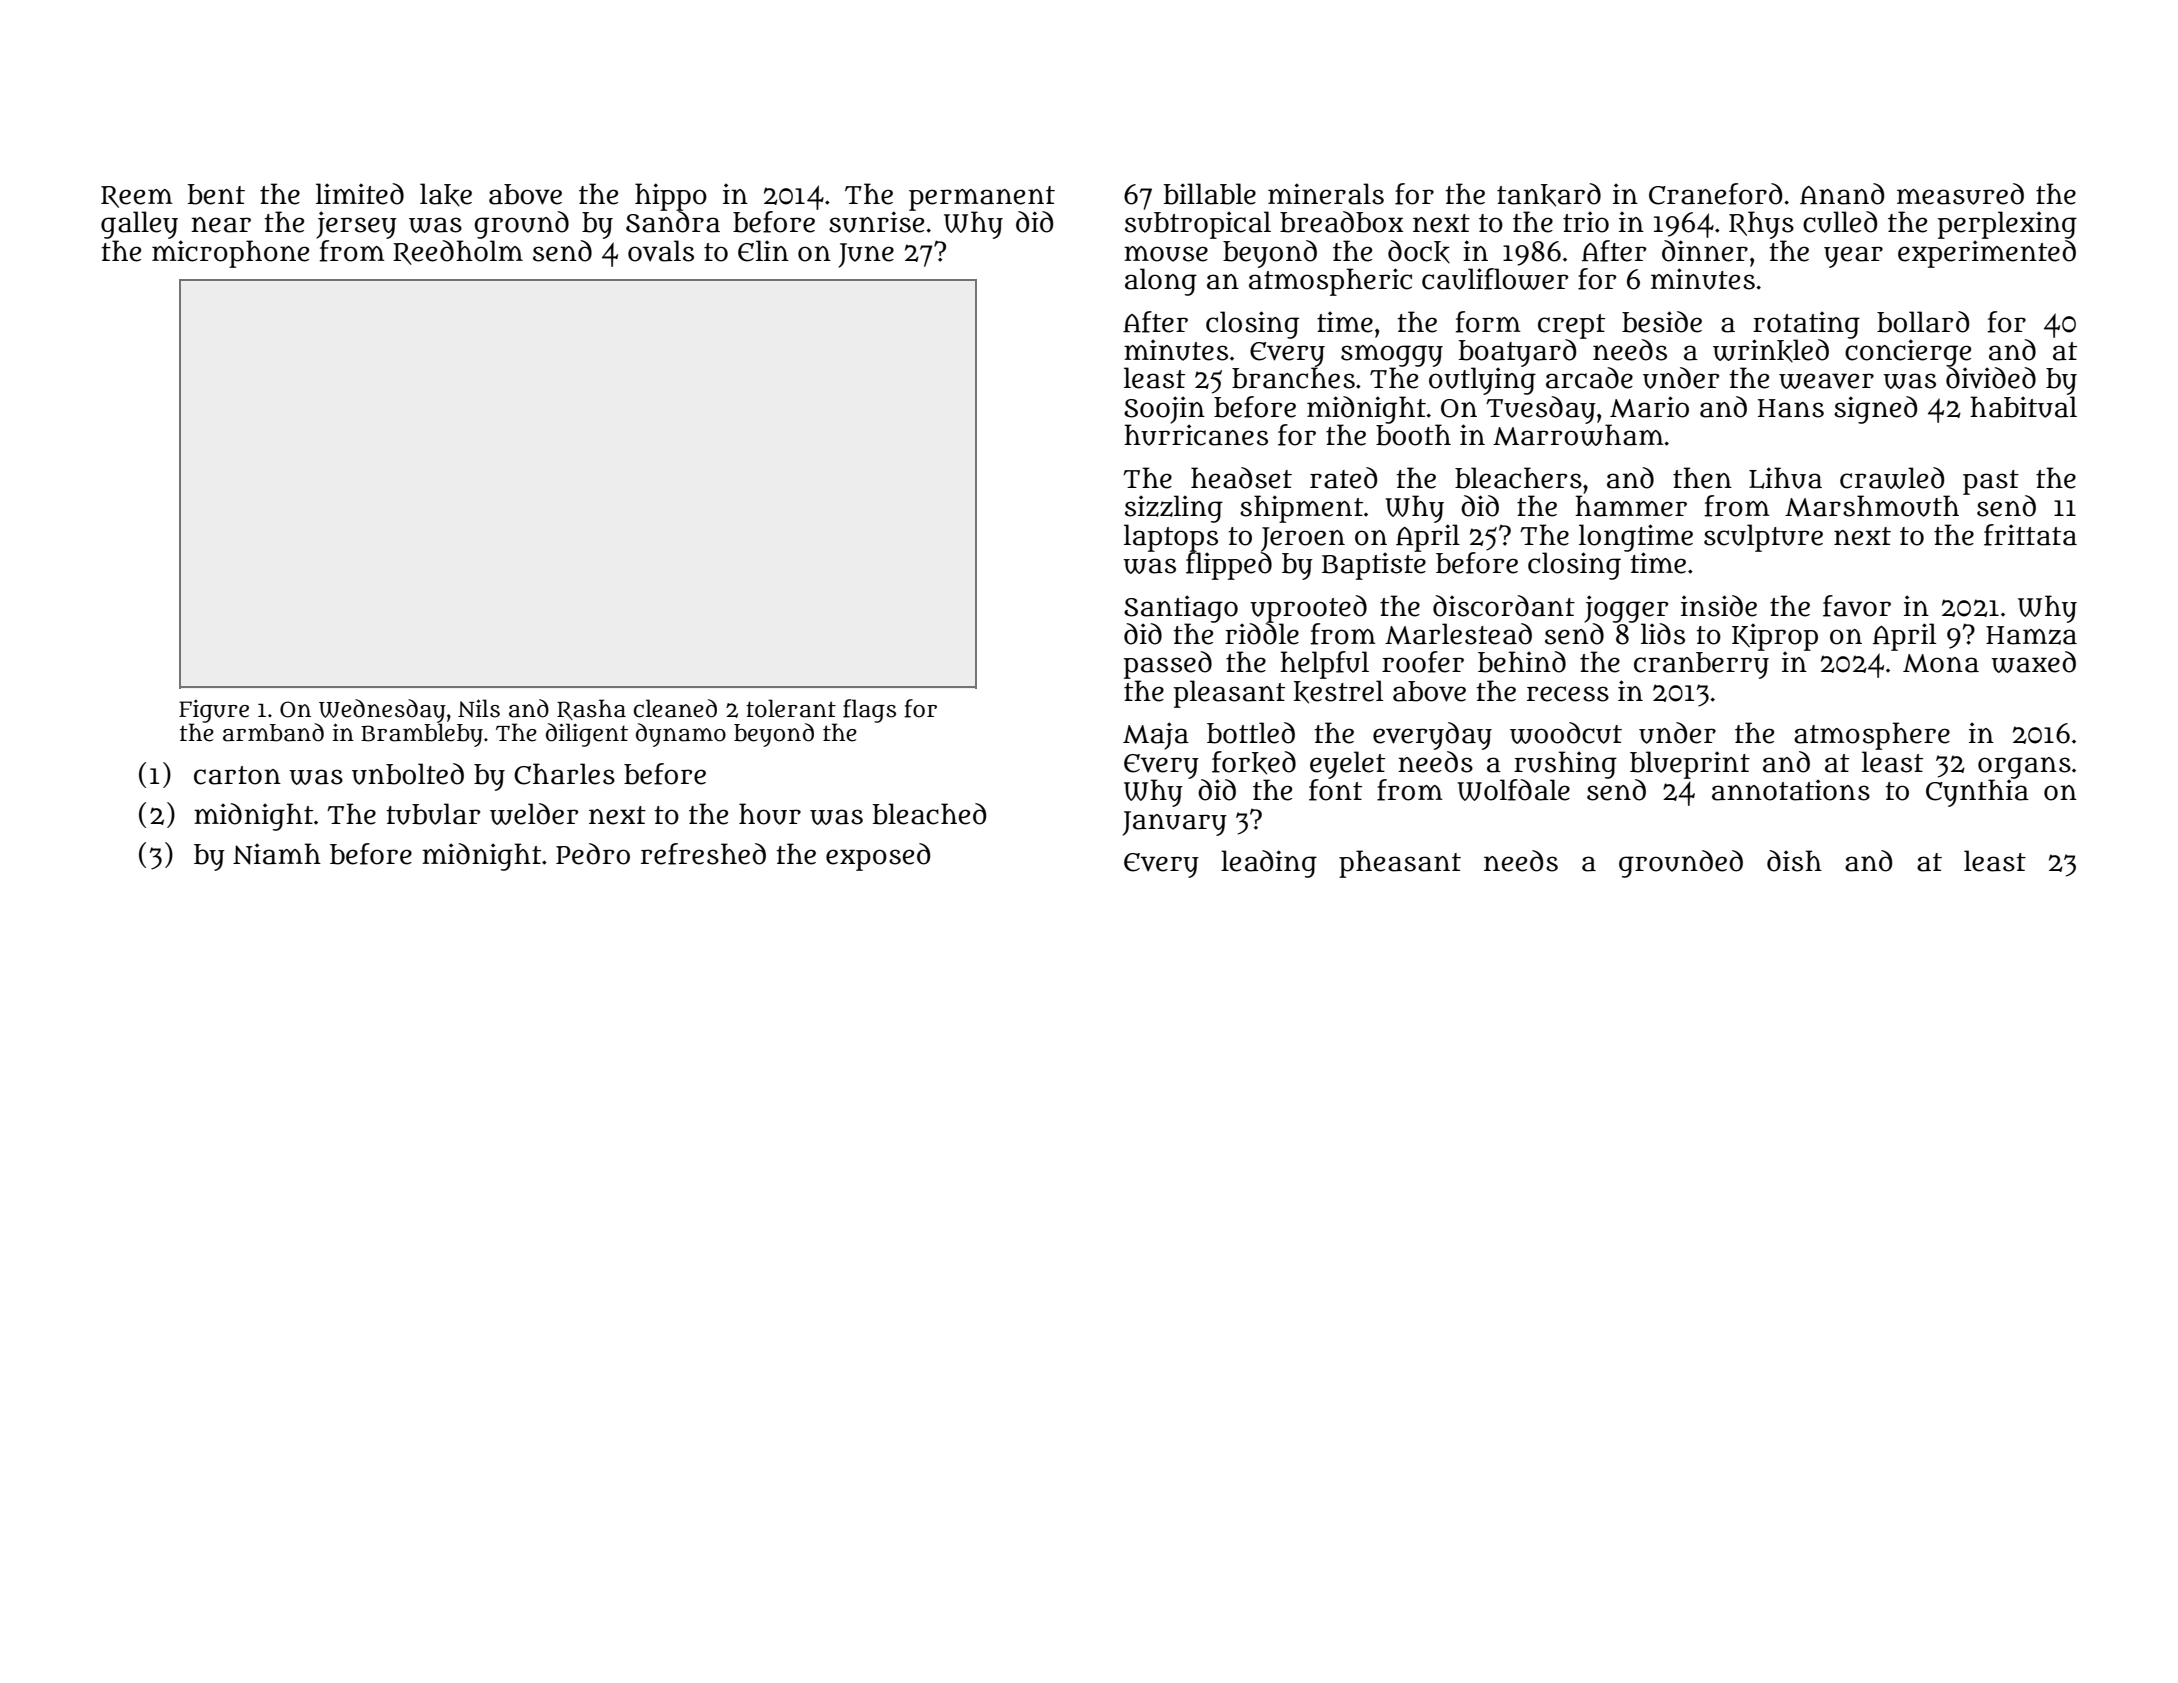  Describe the element at coordinates (1175, 823) in the document. I see `January` at that location.
